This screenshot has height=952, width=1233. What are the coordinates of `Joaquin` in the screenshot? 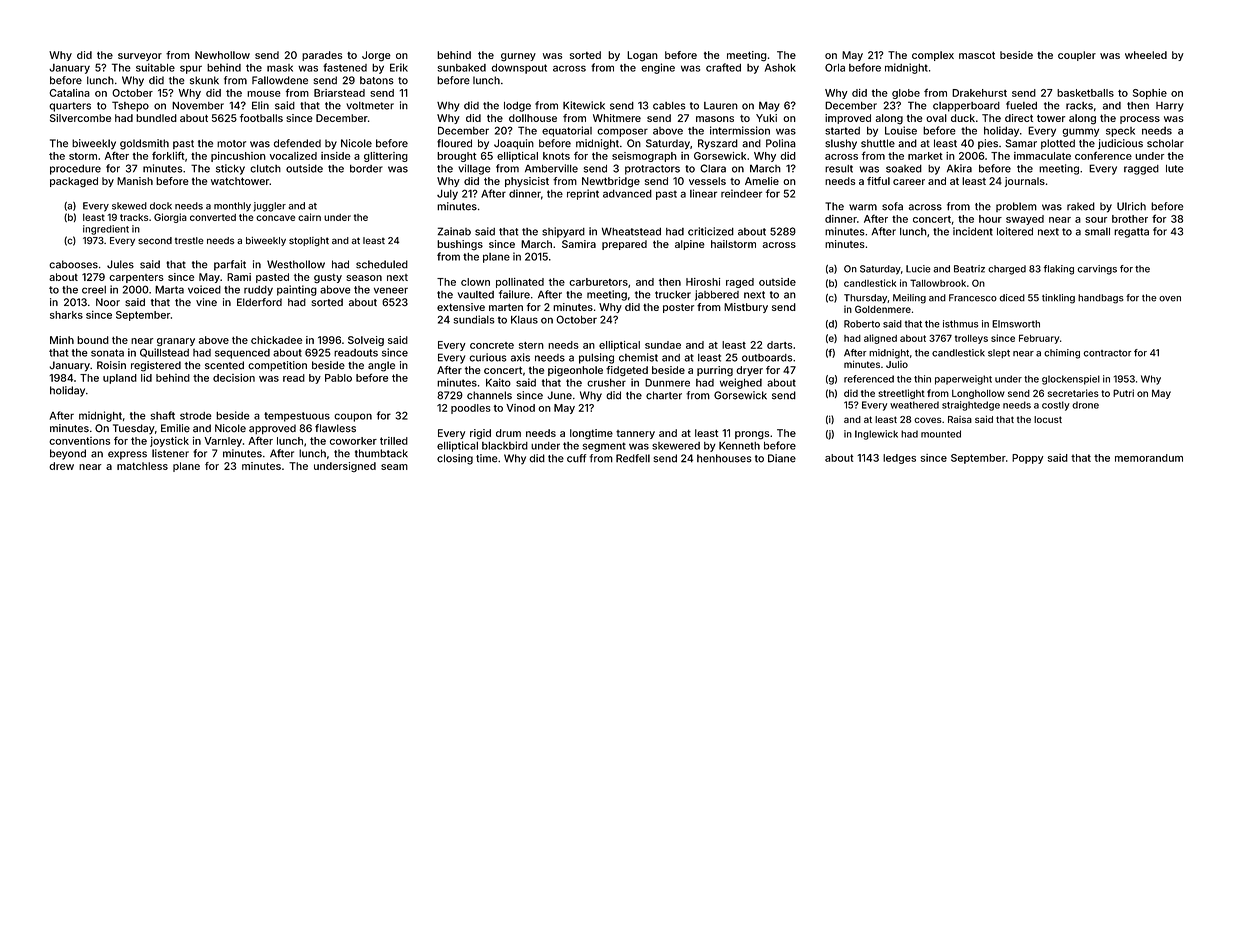 It's located at (514, 144).
